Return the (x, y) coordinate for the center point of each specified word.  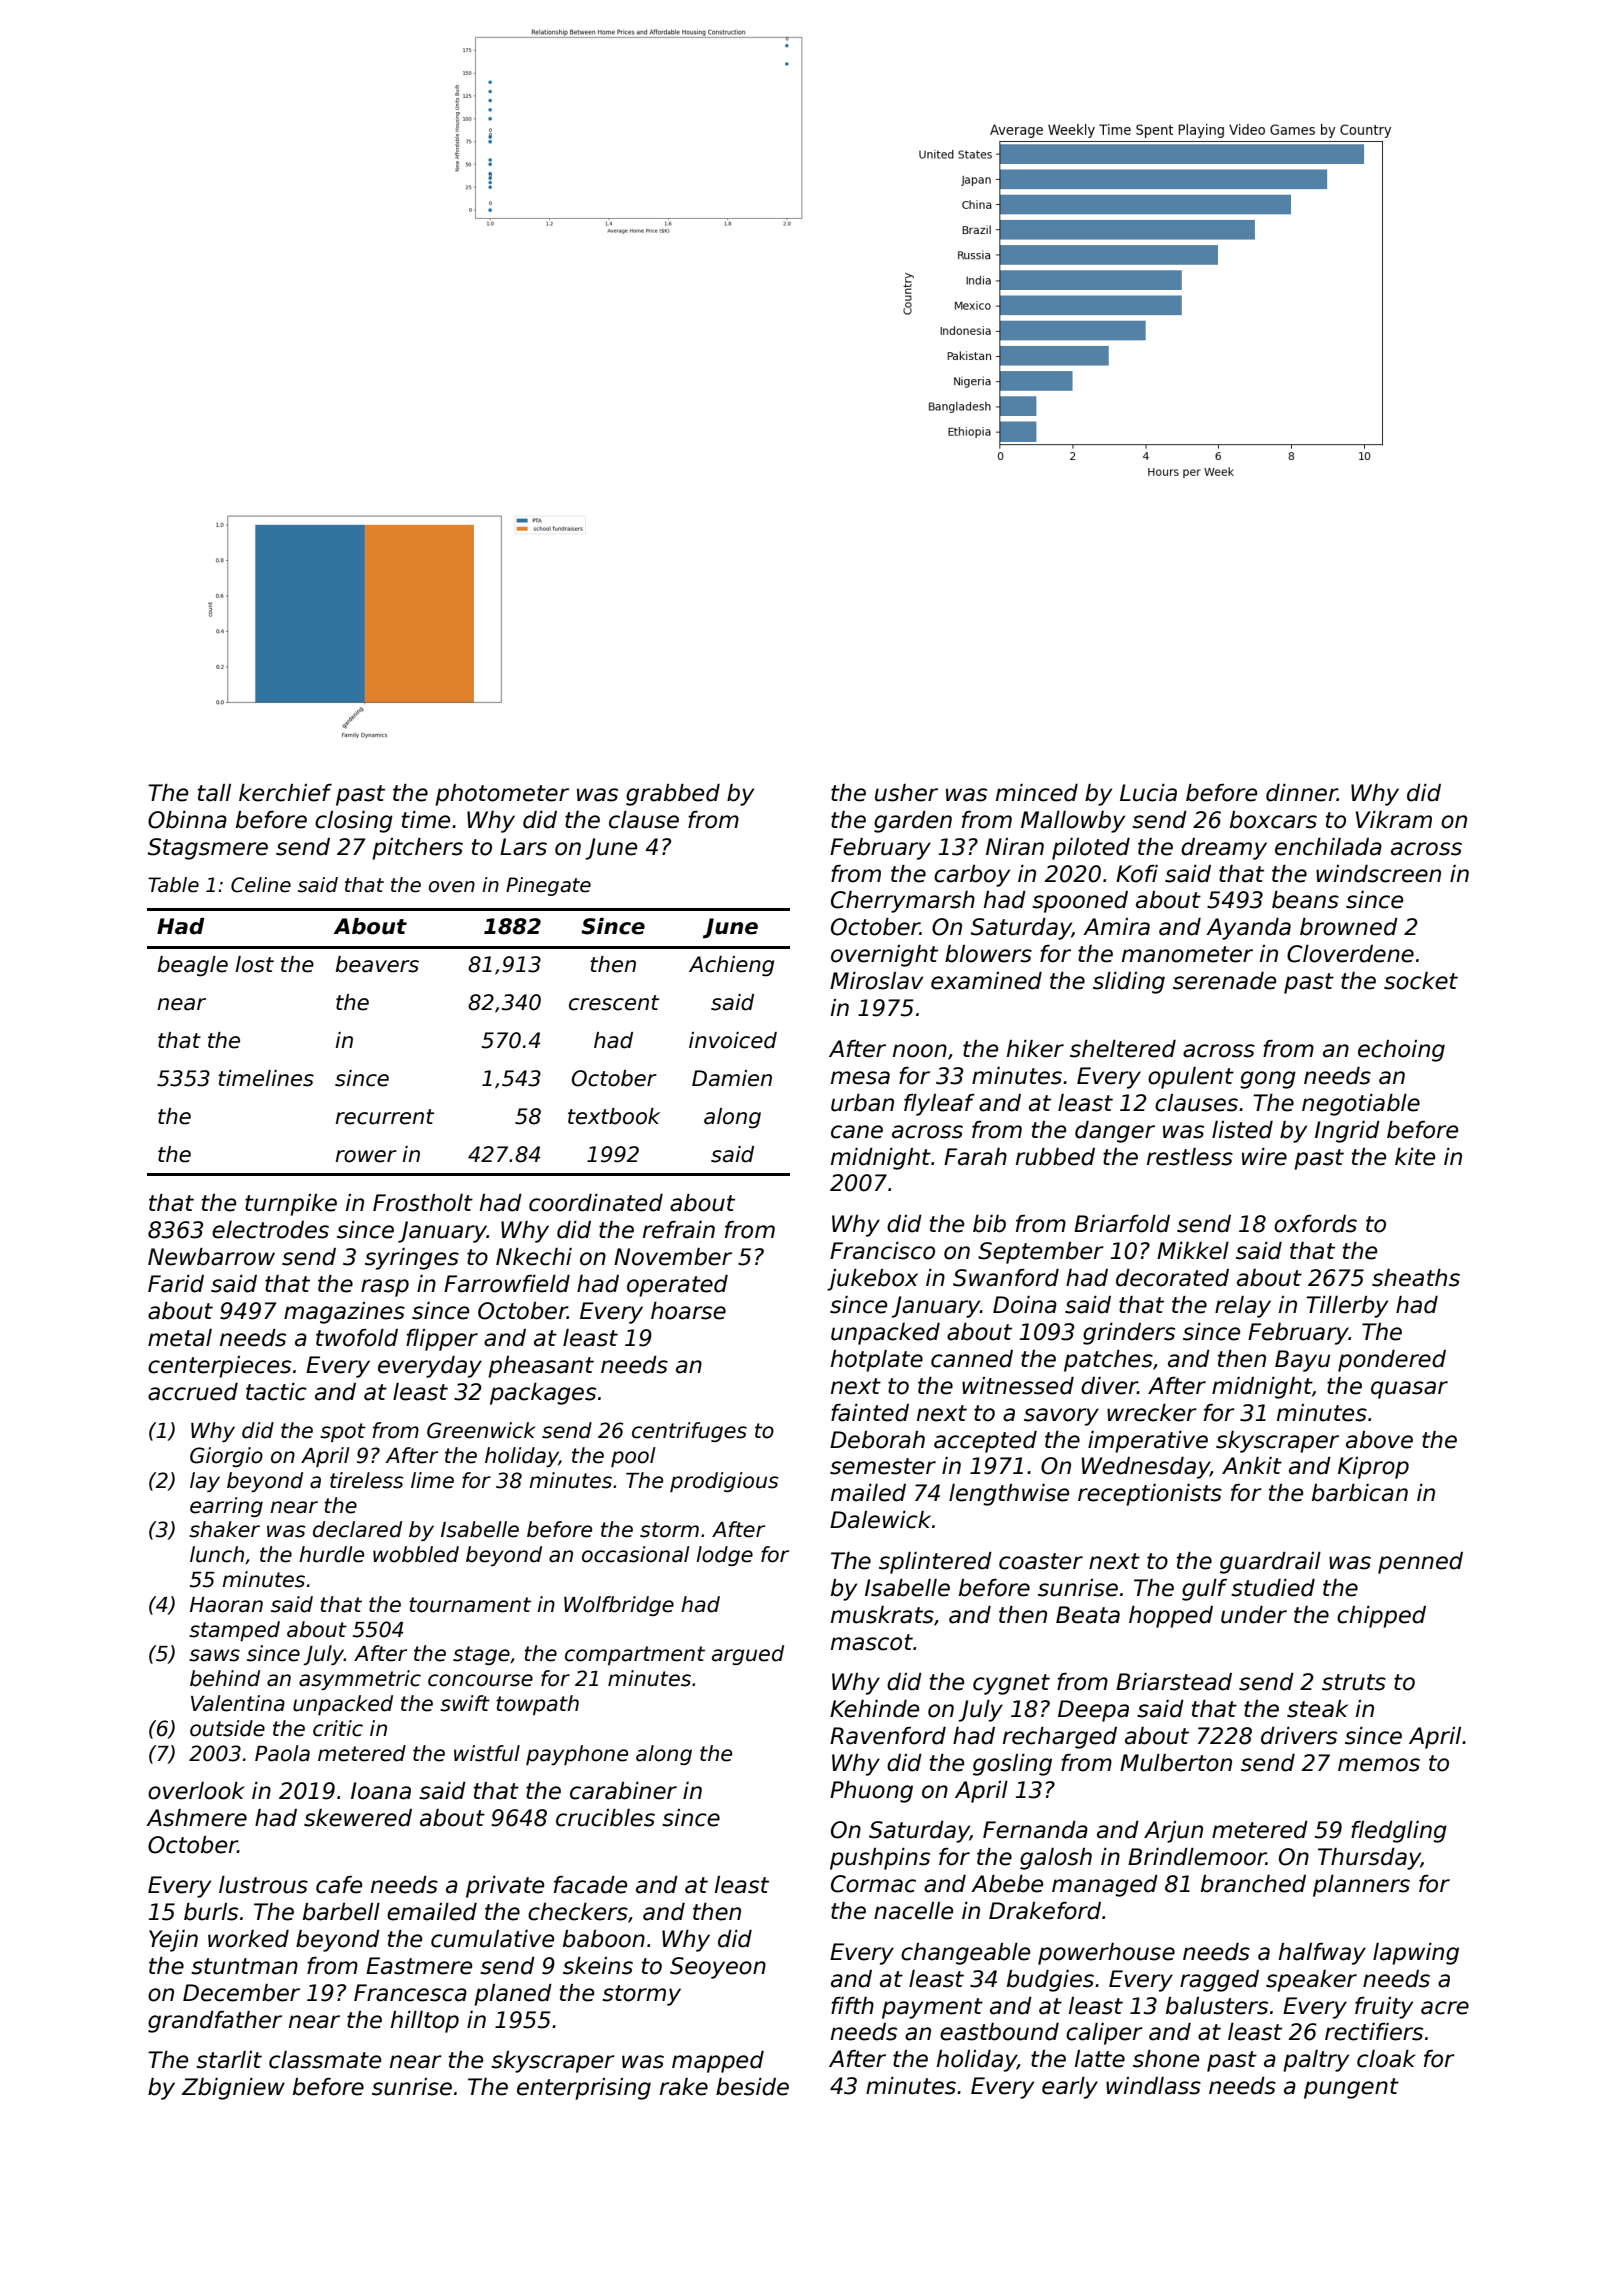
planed (513, 1995)
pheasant (541, 1367)
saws (214, 1655)
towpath (537, 1705)
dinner (1302, 793)
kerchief (285, 793)
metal (180, 1338)
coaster (1041, 1561)
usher (906, 793)
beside (752, 2087)
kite (1415, 1157)
